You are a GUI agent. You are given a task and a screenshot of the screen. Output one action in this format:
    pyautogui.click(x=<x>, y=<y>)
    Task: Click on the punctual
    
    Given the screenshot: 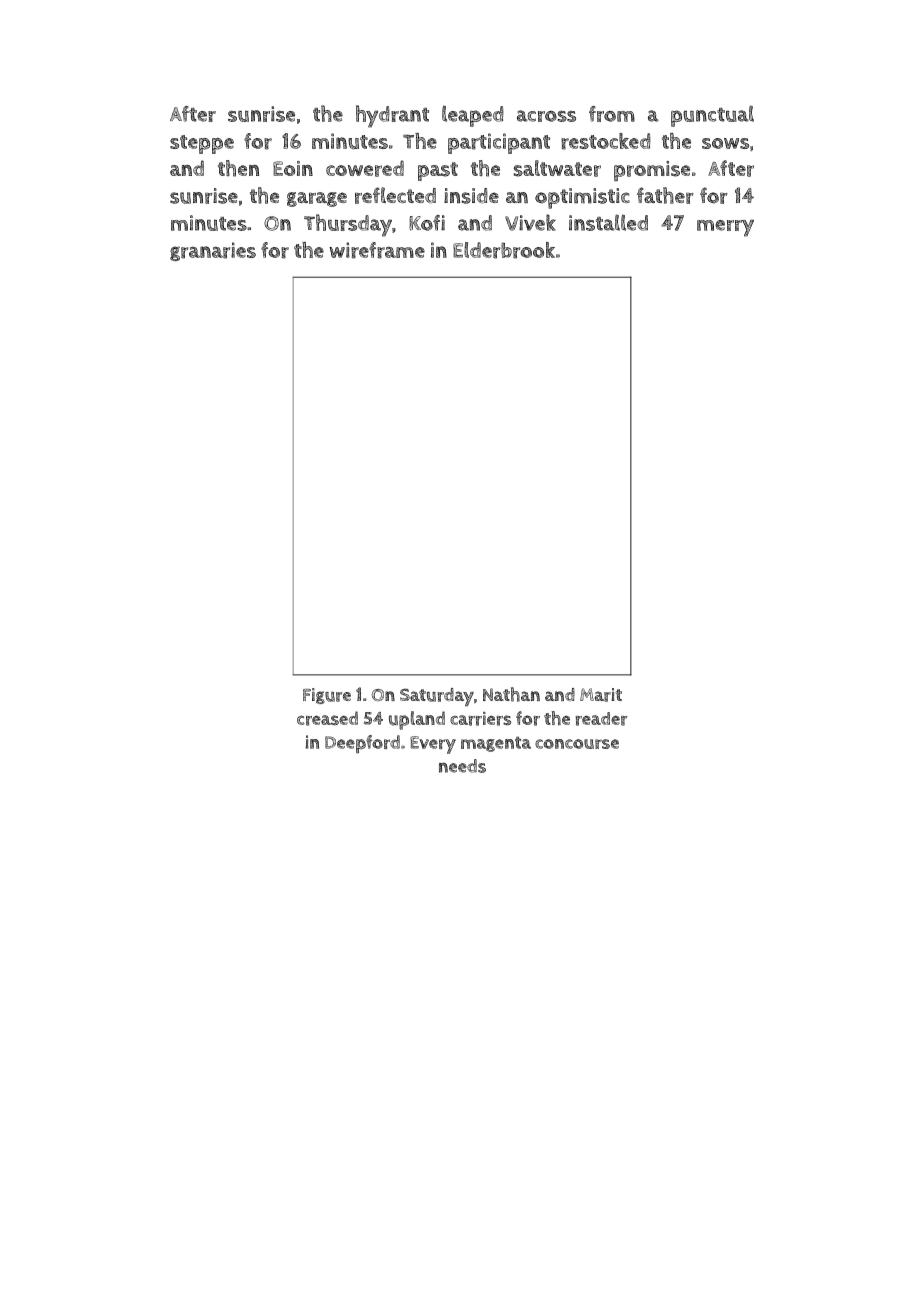 What is the action you would take?
    pyautogui.click(x=712, y=116)
